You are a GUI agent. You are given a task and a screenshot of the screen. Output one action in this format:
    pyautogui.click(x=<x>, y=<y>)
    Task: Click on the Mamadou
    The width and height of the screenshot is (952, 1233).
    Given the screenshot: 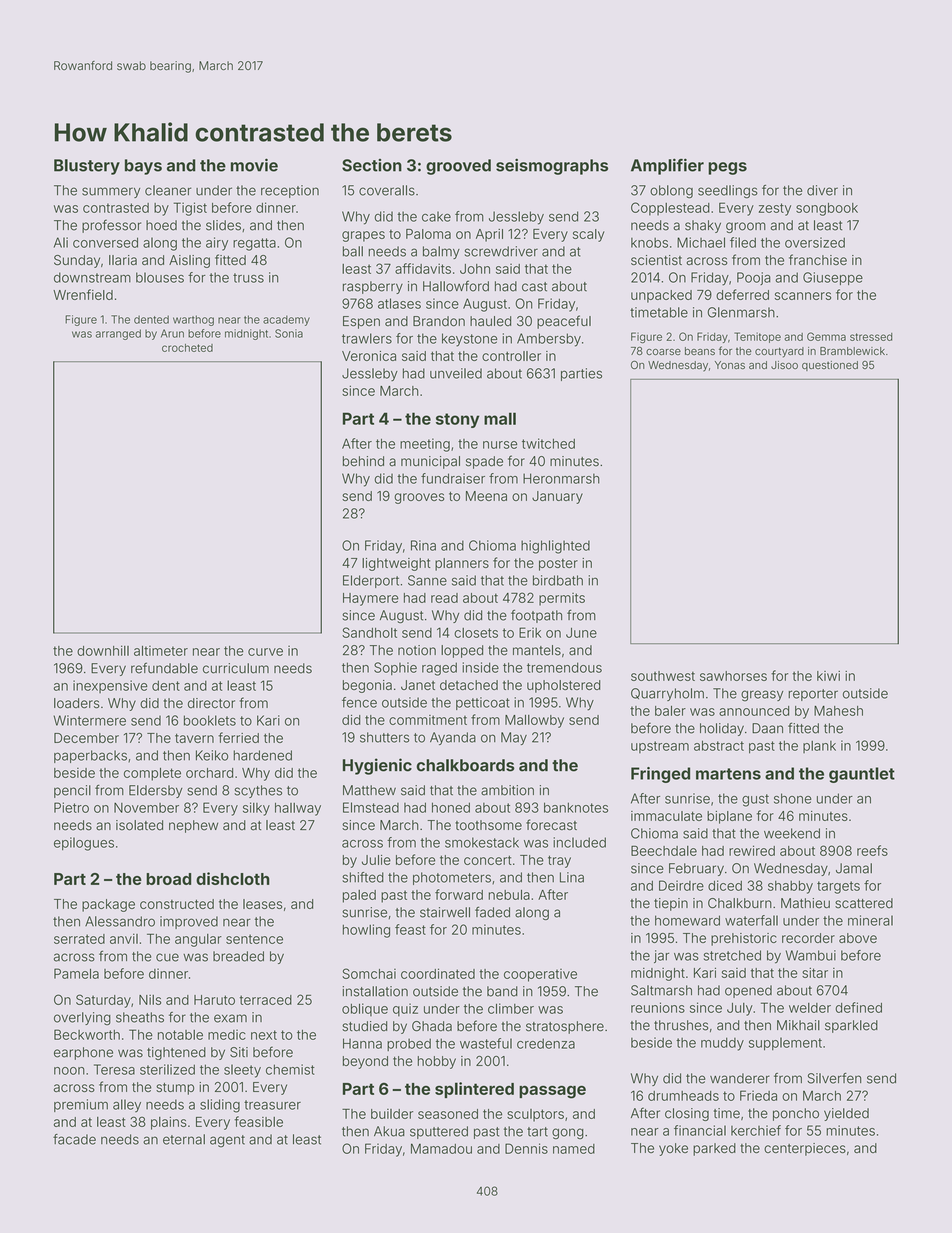 What is the action you would take?
    pyautogui.click(x=441, y=1148)
